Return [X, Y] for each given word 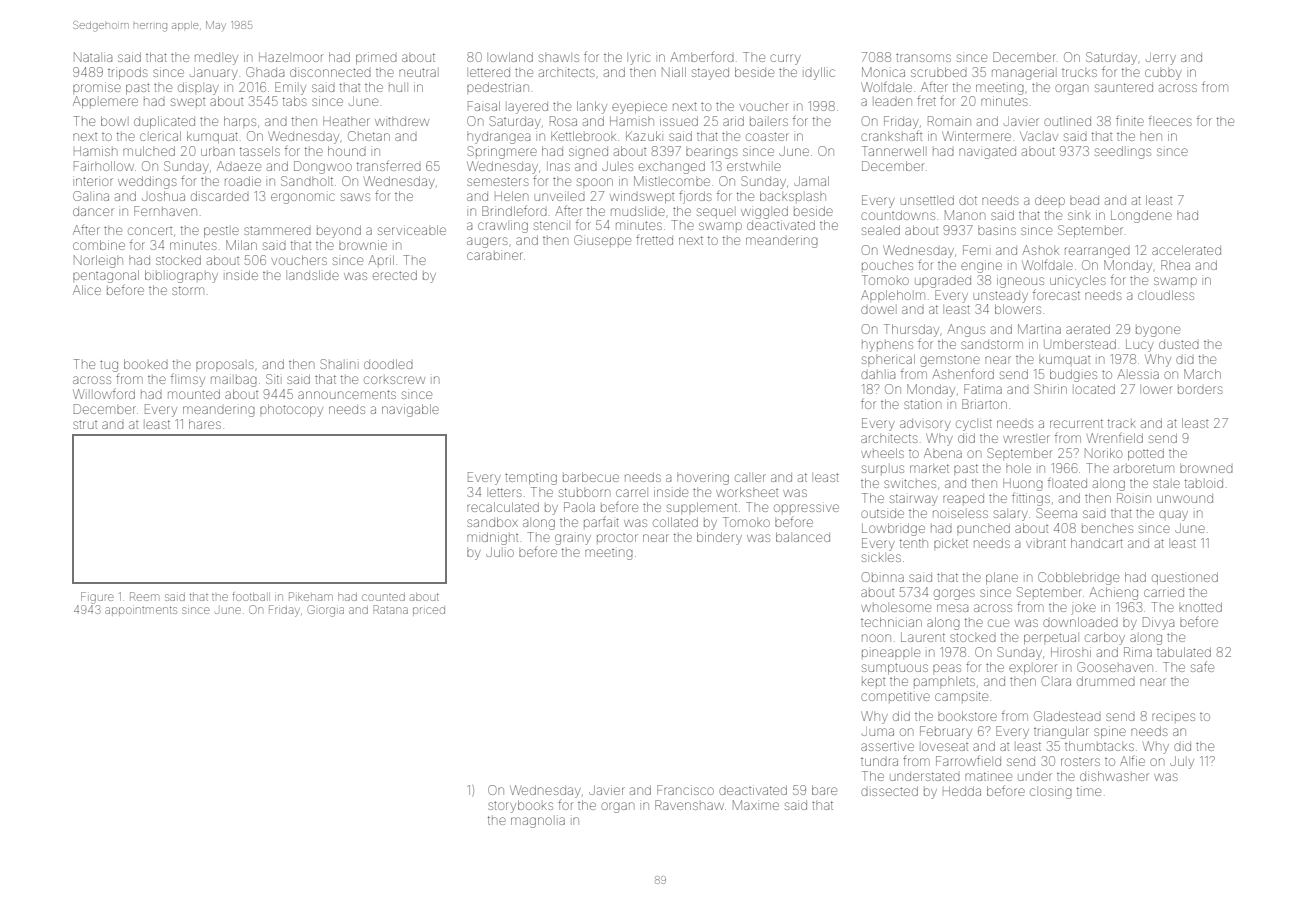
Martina [1039, 329]
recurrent [1076, 423]
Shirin [1050, 389]
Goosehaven [1115, 667]
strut [85, 424]
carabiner [495, 256]
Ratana [390, 609]
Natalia [93, 57]
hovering [703, 479]
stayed [710, 74]
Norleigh [98, 261]
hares [205, 424]
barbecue [591, 477]
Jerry [1161, 59]
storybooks [520, 806]
